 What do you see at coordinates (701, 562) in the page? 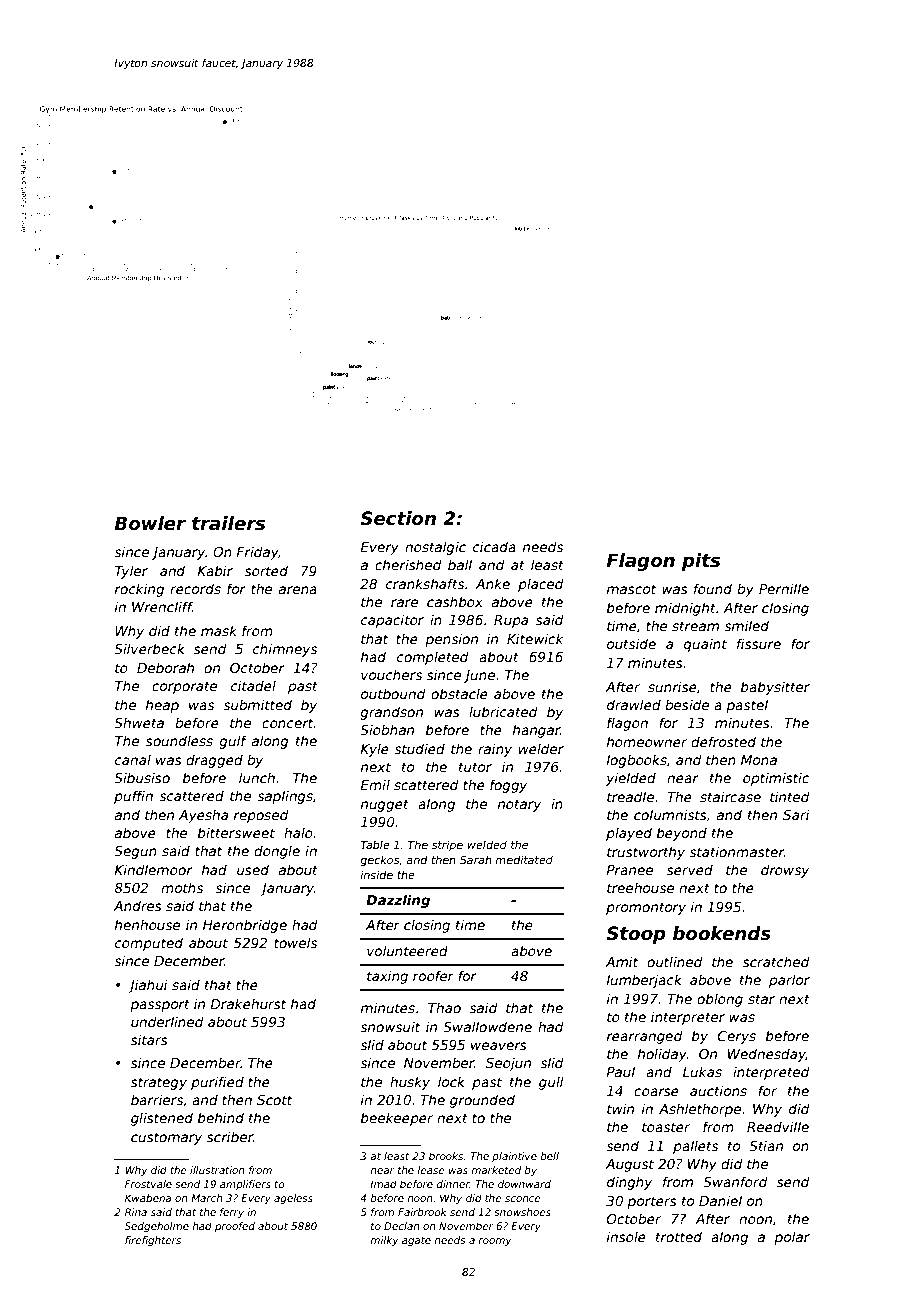
I see `pits` at bounding box center [701, 562].
